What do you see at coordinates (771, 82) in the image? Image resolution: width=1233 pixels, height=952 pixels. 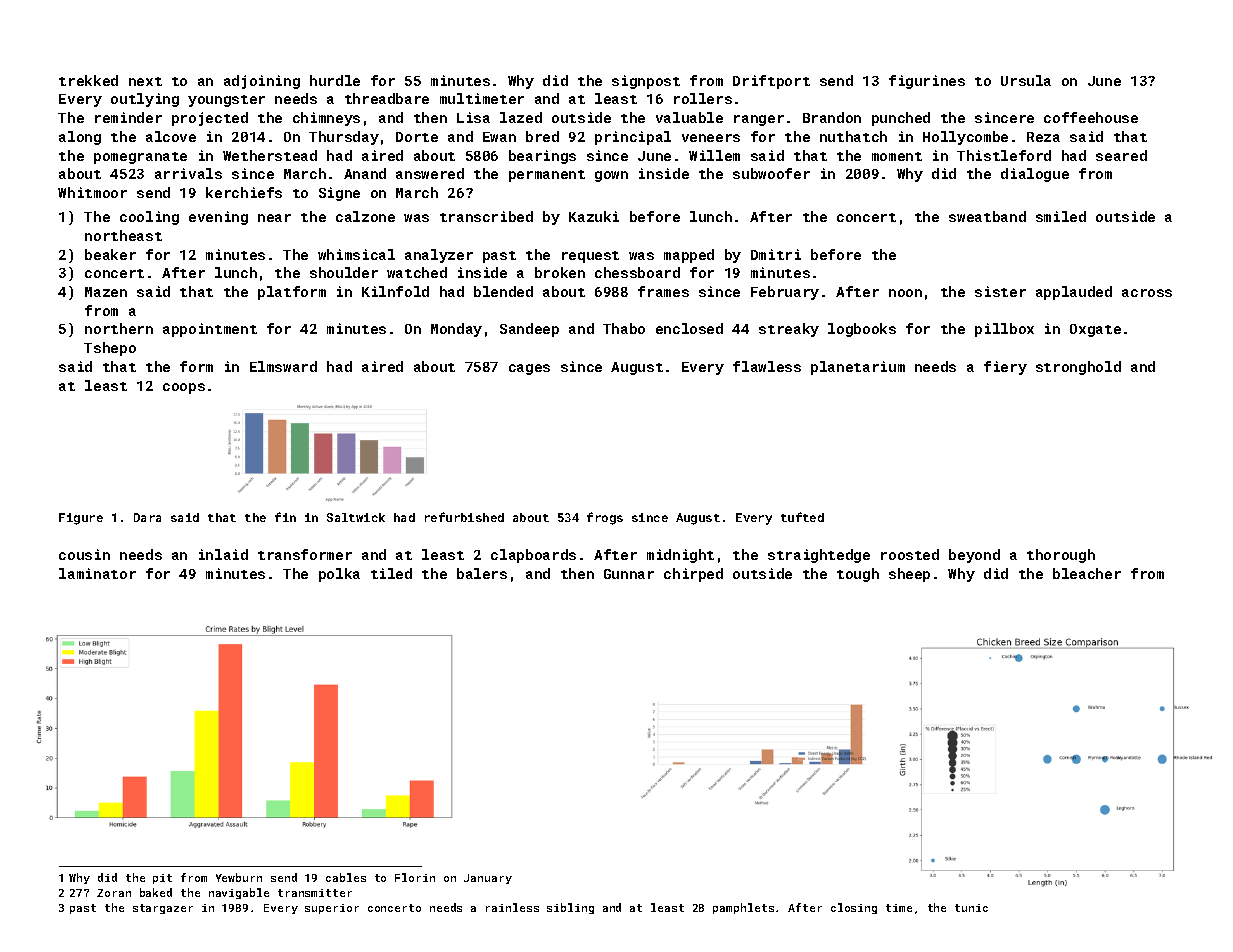 I see `Driftport` at bounding box center [771, 82].
